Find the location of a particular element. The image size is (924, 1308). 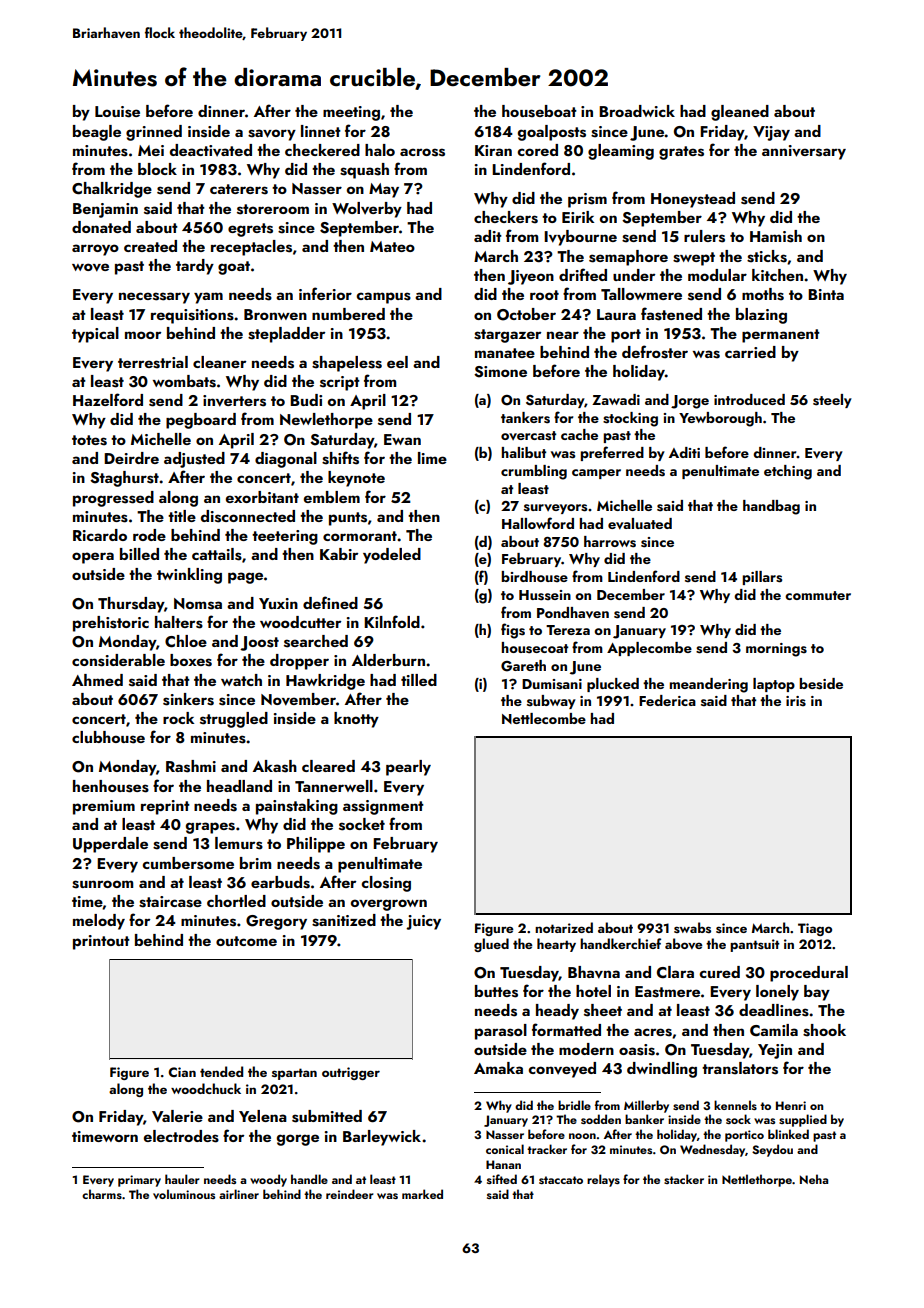

Akash is located at coordinates (275, 766).
